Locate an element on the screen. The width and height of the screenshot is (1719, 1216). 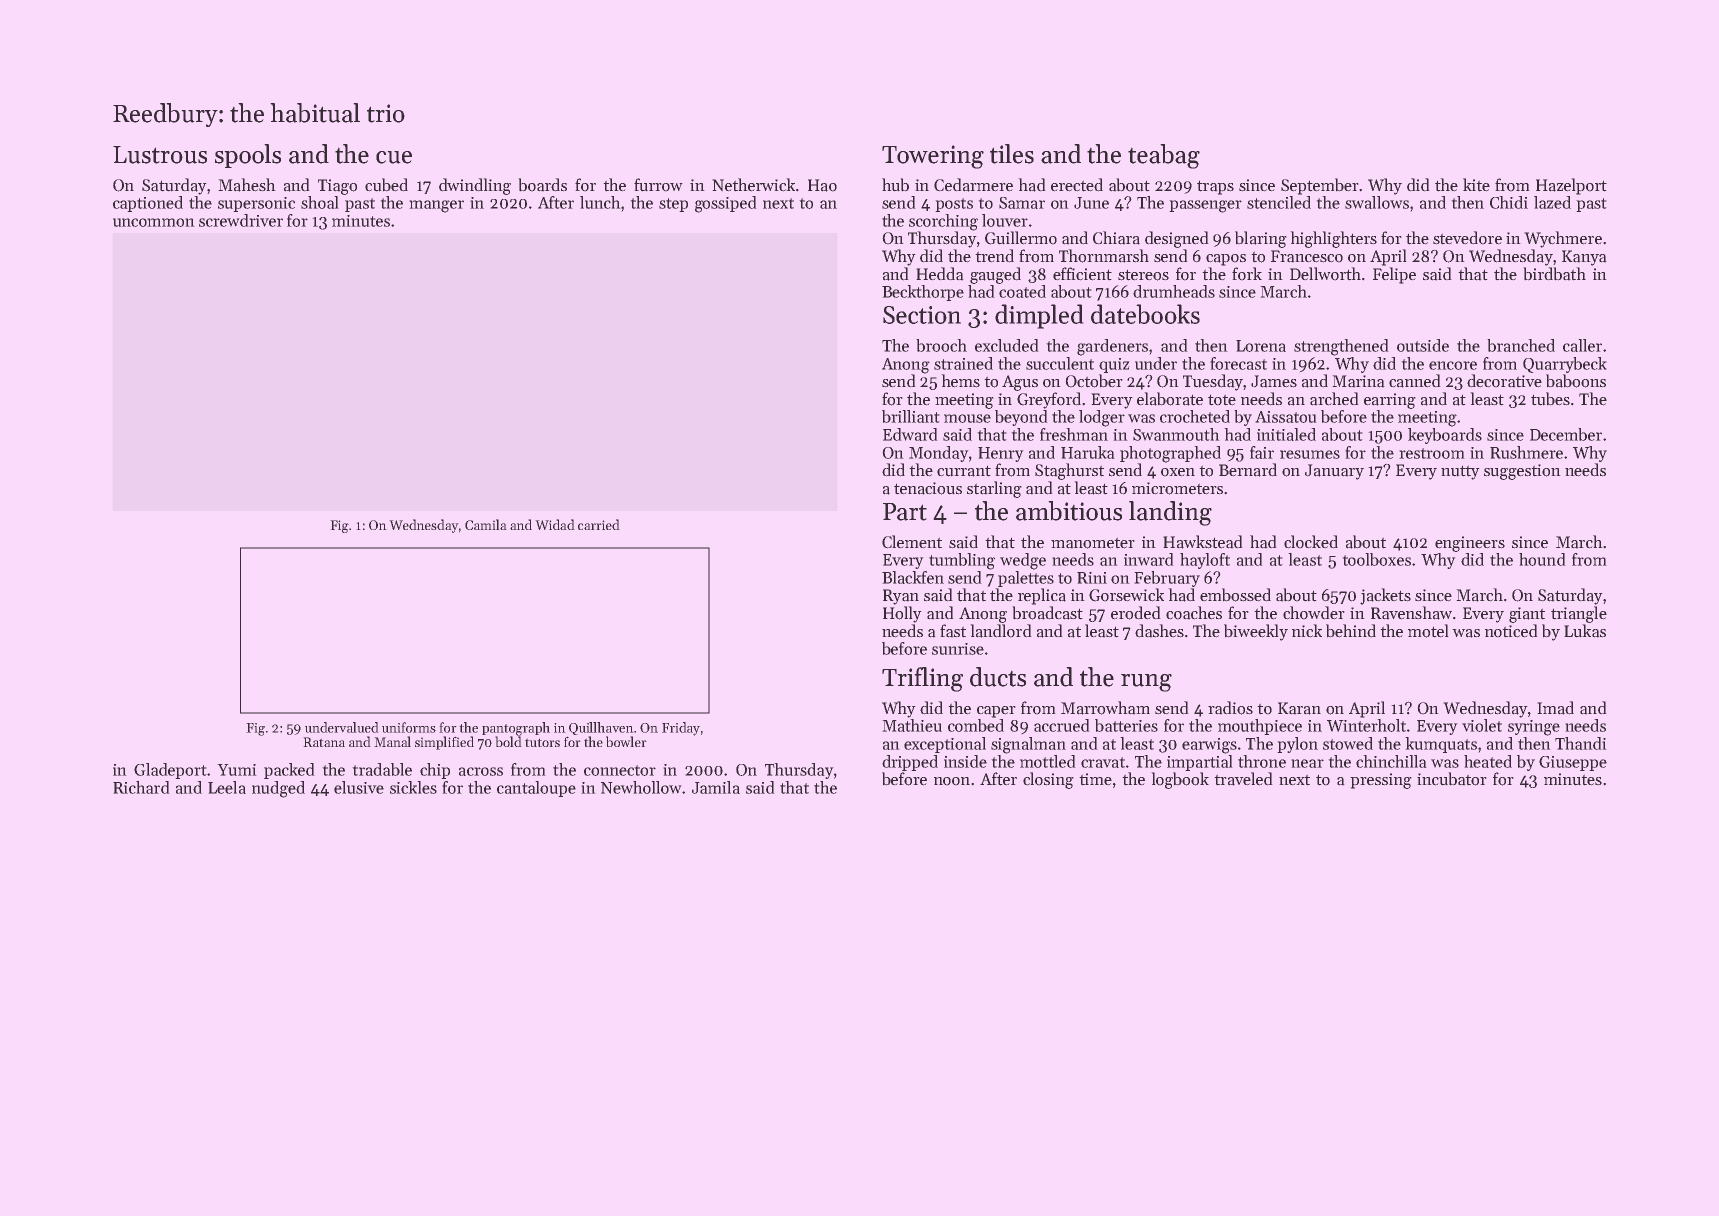
kumquats is located at coordinates (1441, 745).
